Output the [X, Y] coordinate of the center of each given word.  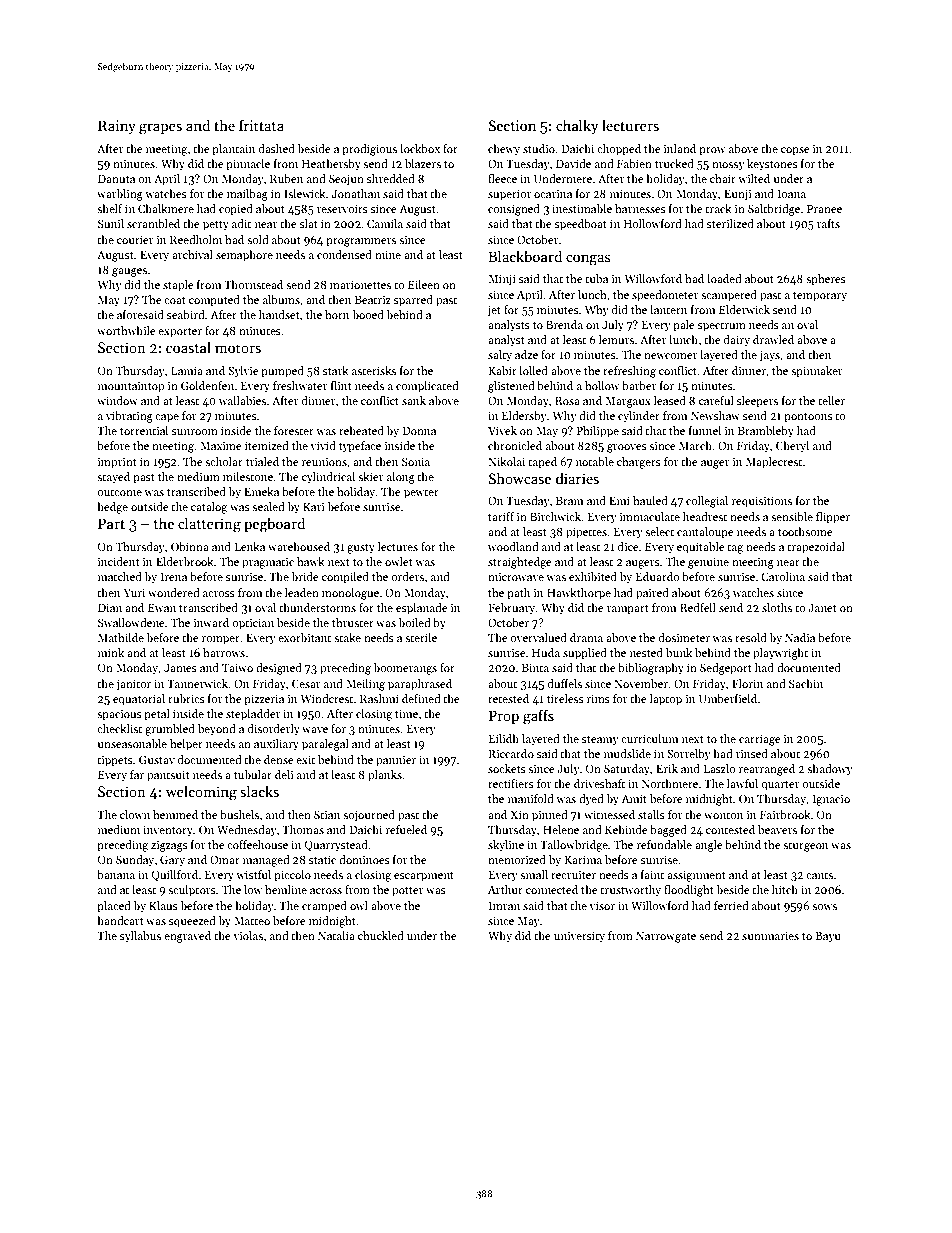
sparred [413, 301]
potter [407, 892]
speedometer [665, 296]
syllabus [140, 937]
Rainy [117, 127]
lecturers [630, 125]
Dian [110, 608]
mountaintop [131, 387]
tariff [501, 516]
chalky [577, 126]
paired [652, 594]
